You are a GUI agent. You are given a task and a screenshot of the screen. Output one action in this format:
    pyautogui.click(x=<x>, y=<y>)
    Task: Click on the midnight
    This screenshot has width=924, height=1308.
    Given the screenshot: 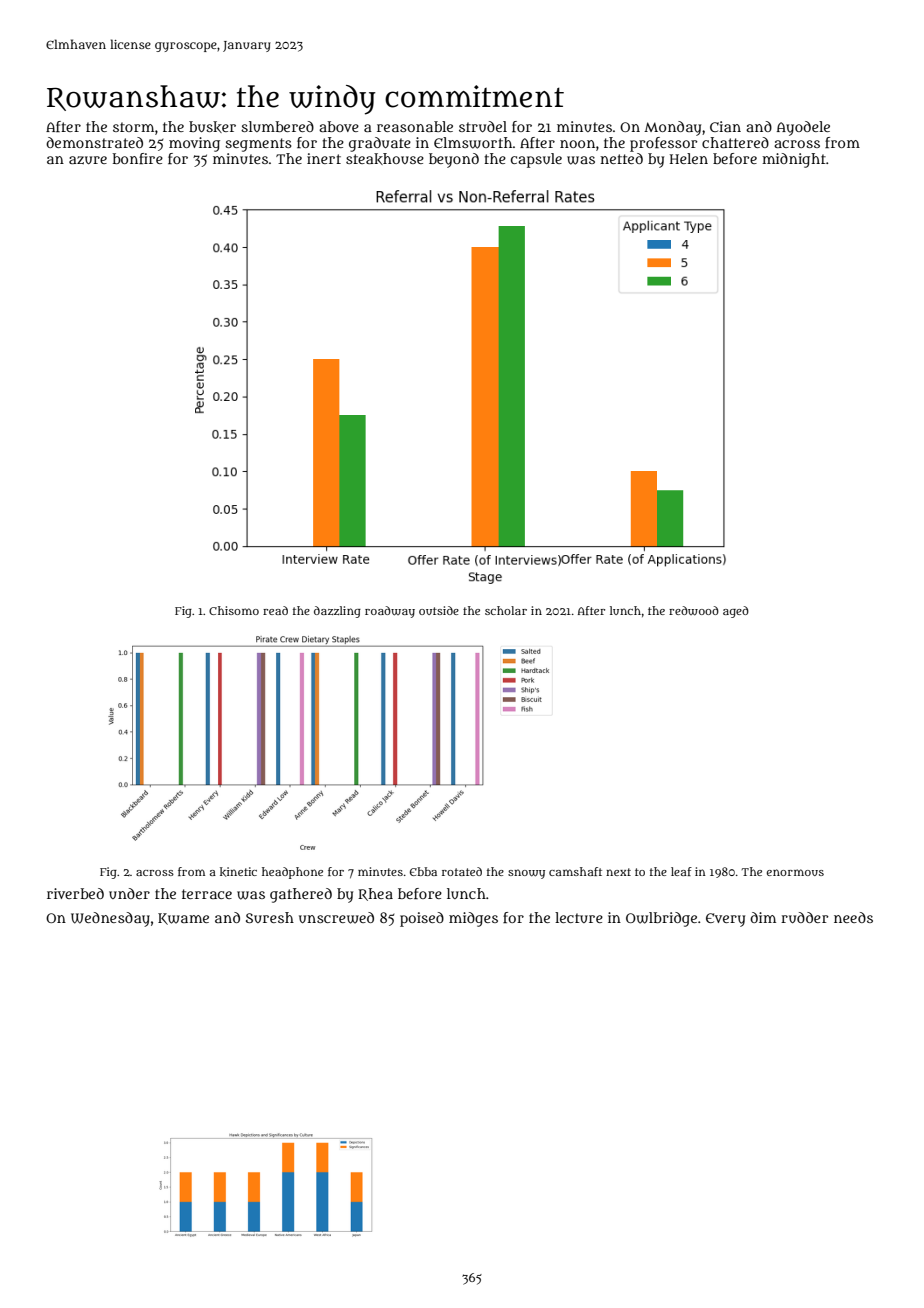 What is the action you would take?
    pyautogui.click(x=794, y=160)
